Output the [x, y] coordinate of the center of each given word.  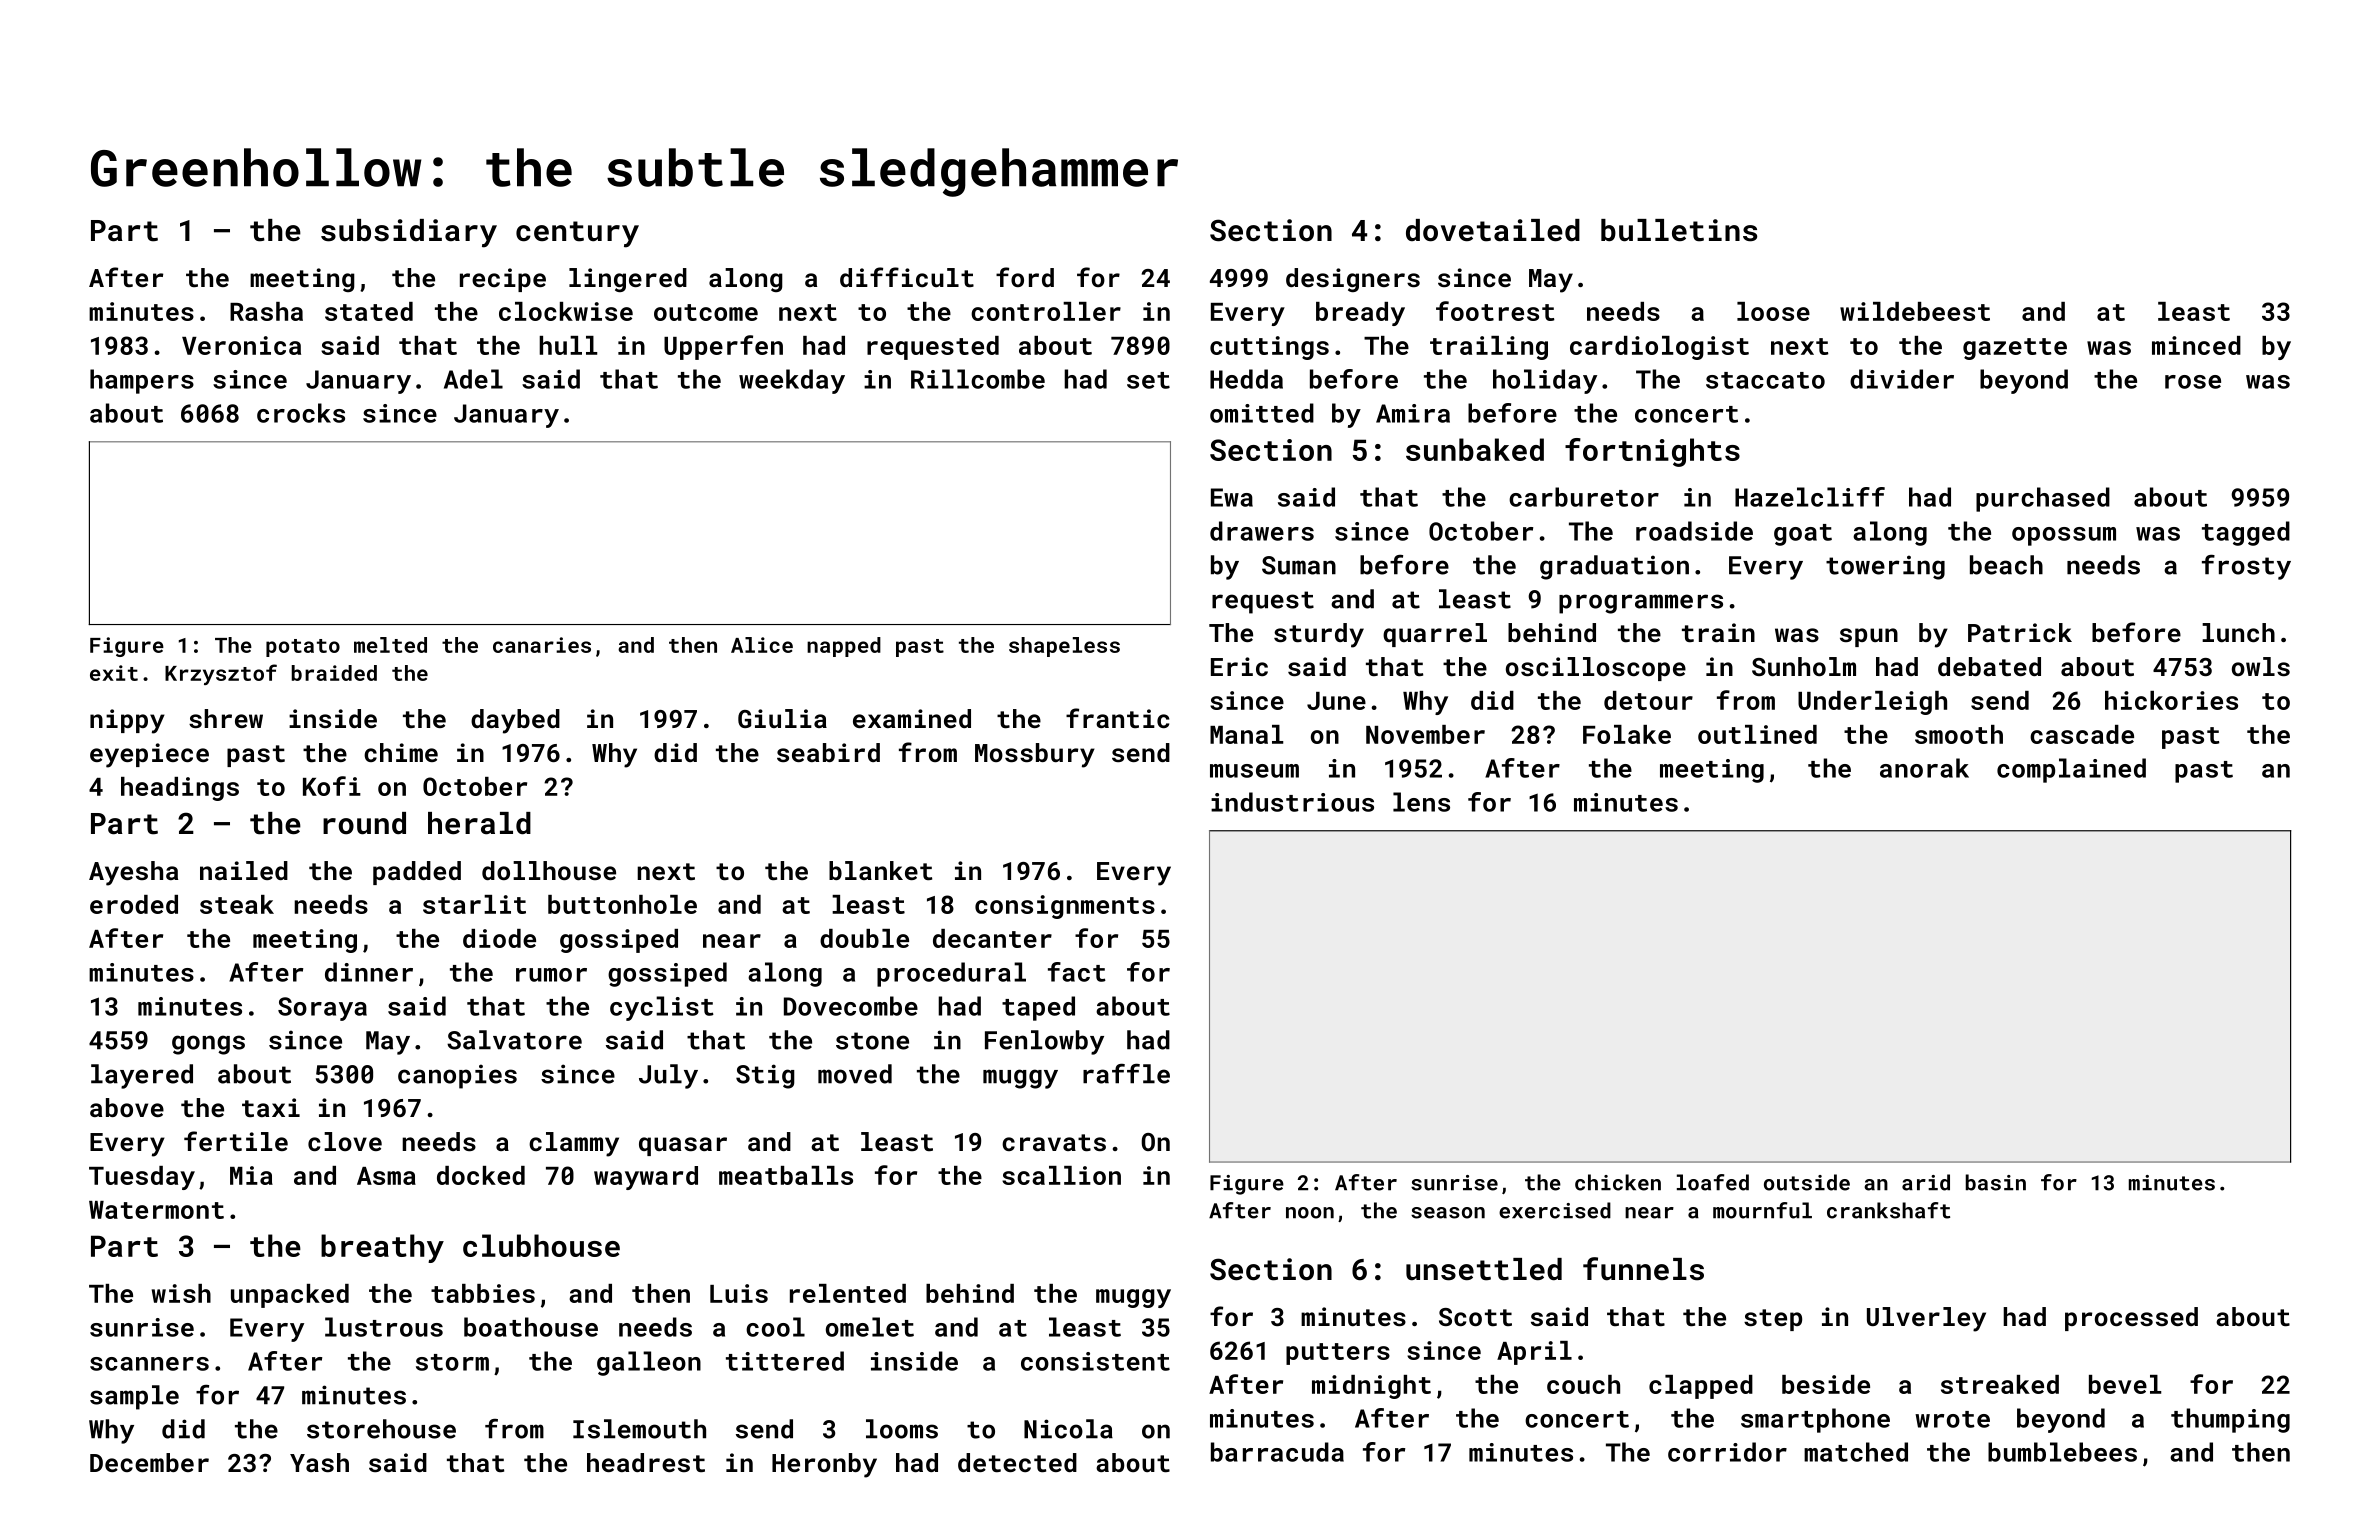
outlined [1757, 734]
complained [2071, 770]
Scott [1475, 1317]
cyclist [662, 1008]
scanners [149, 1364]
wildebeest [1915, 311]
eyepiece [149, 755]
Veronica [241, 345]
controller [1046, 311]
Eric [1239, 666]
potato [303, 648]
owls [2261, 666]
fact [1077, 972]
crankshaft [1888, 1210]
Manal [1246, 734]
